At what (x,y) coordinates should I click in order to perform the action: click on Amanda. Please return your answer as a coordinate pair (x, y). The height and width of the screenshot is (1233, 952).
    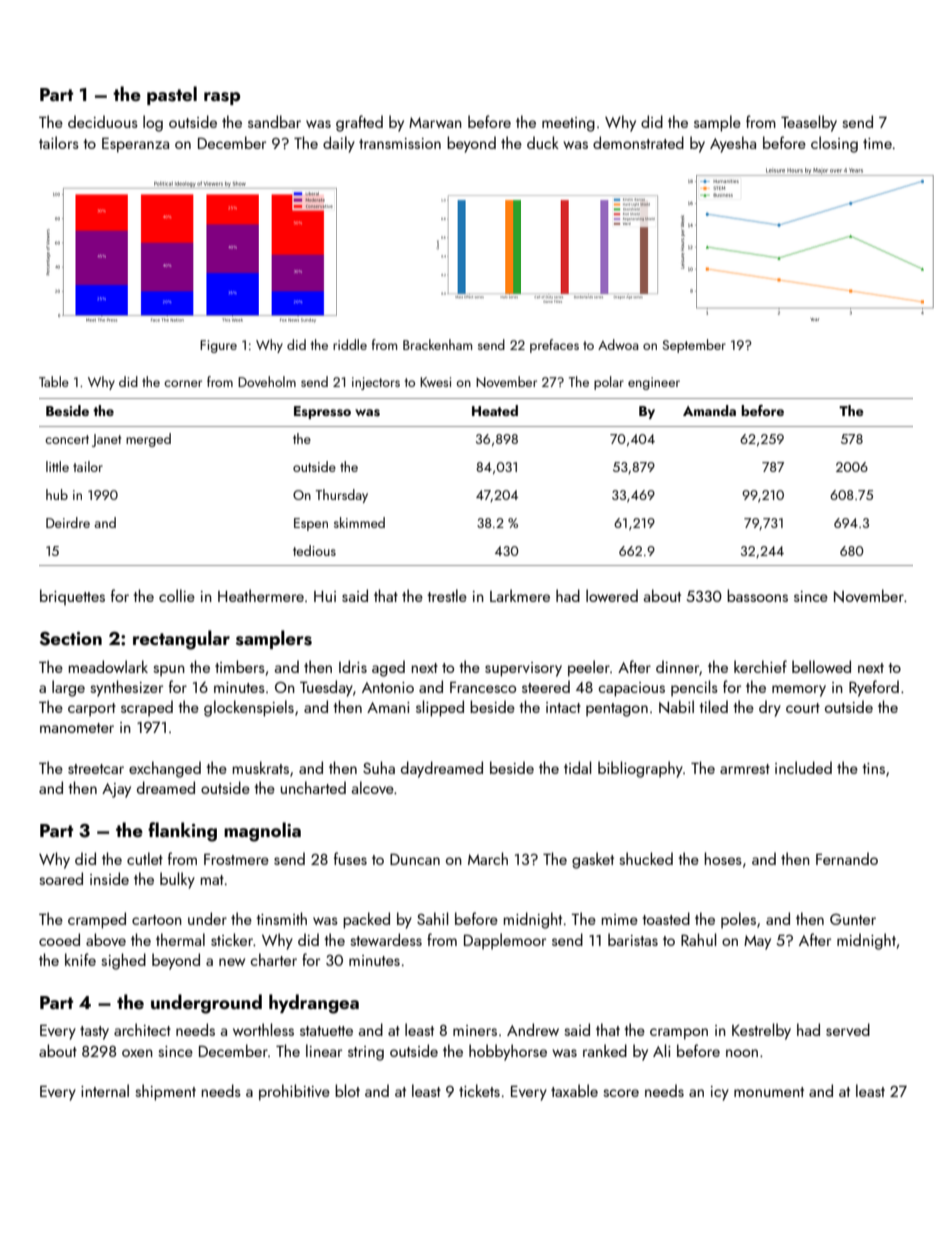
    Looking at the image, I should click on (709, 410).
